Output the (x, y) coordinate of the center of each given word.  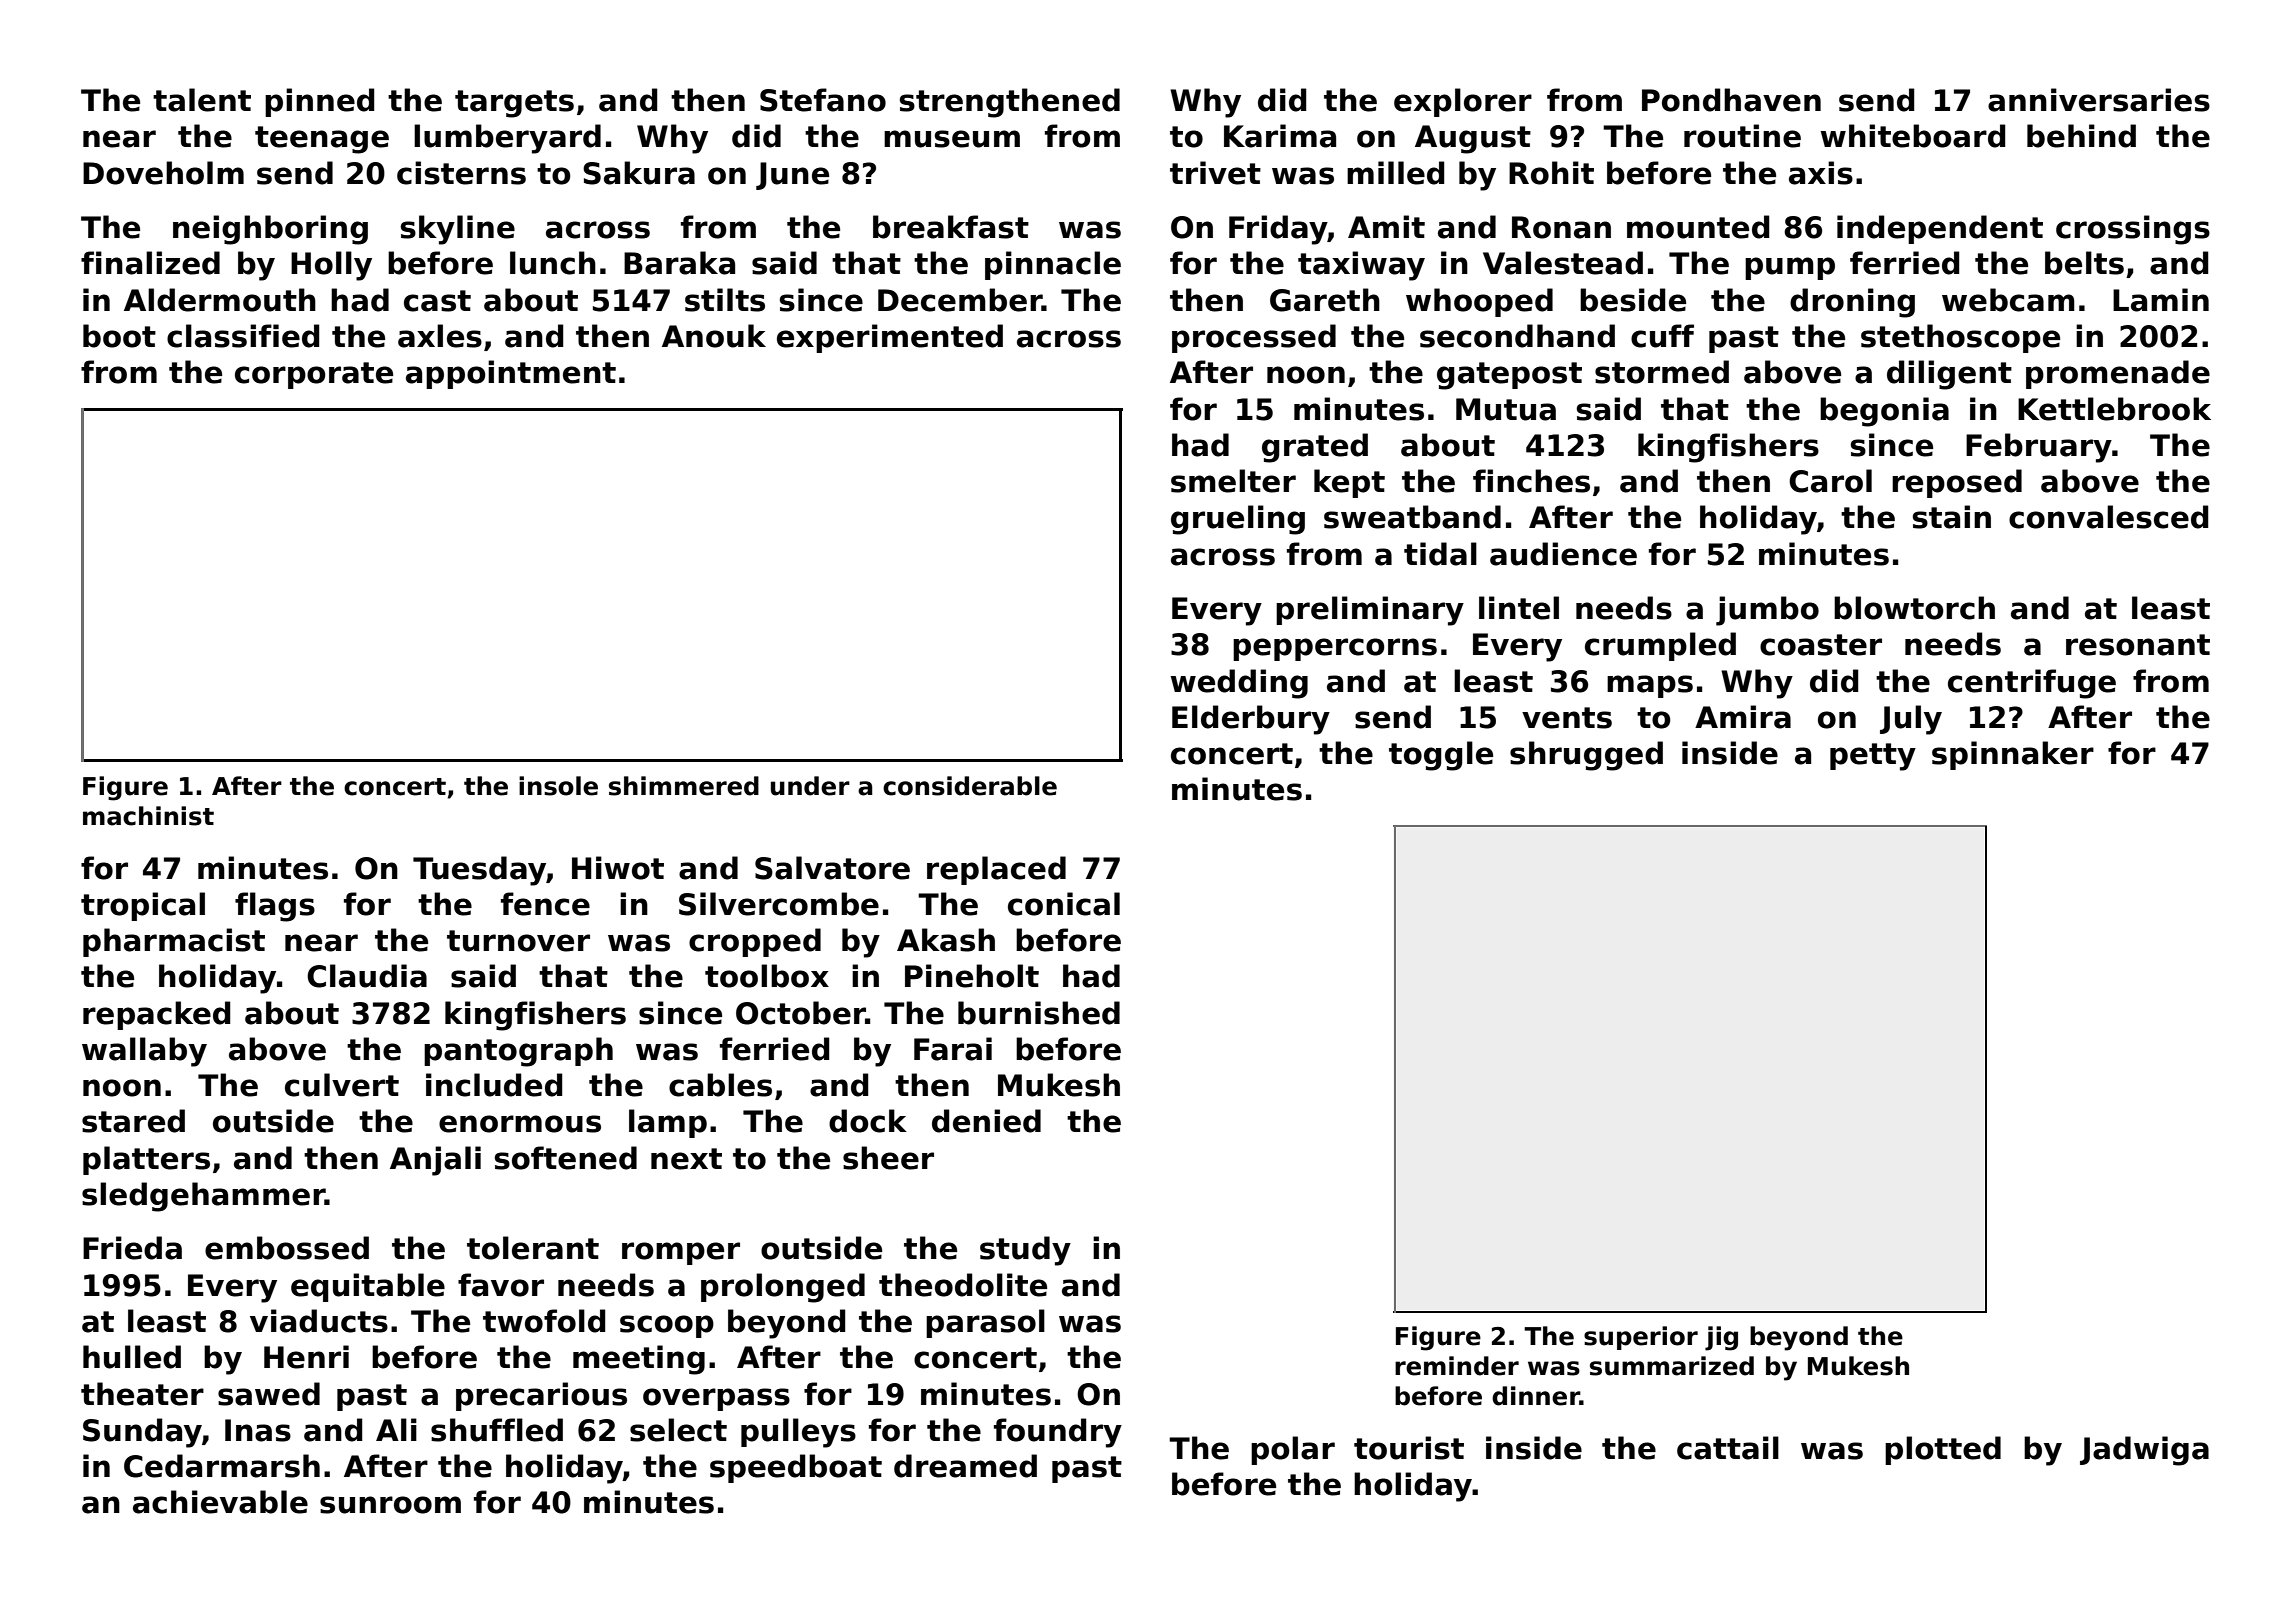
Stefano (823, 100)
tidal (1440, 554)
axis (1821, 173)
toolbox (767, 976)
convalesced (2109, 517)
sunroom (390, 1505)
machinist (148, 816)
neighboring (270, 230)
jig (1721, 1338)
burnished (1039, 1013)
